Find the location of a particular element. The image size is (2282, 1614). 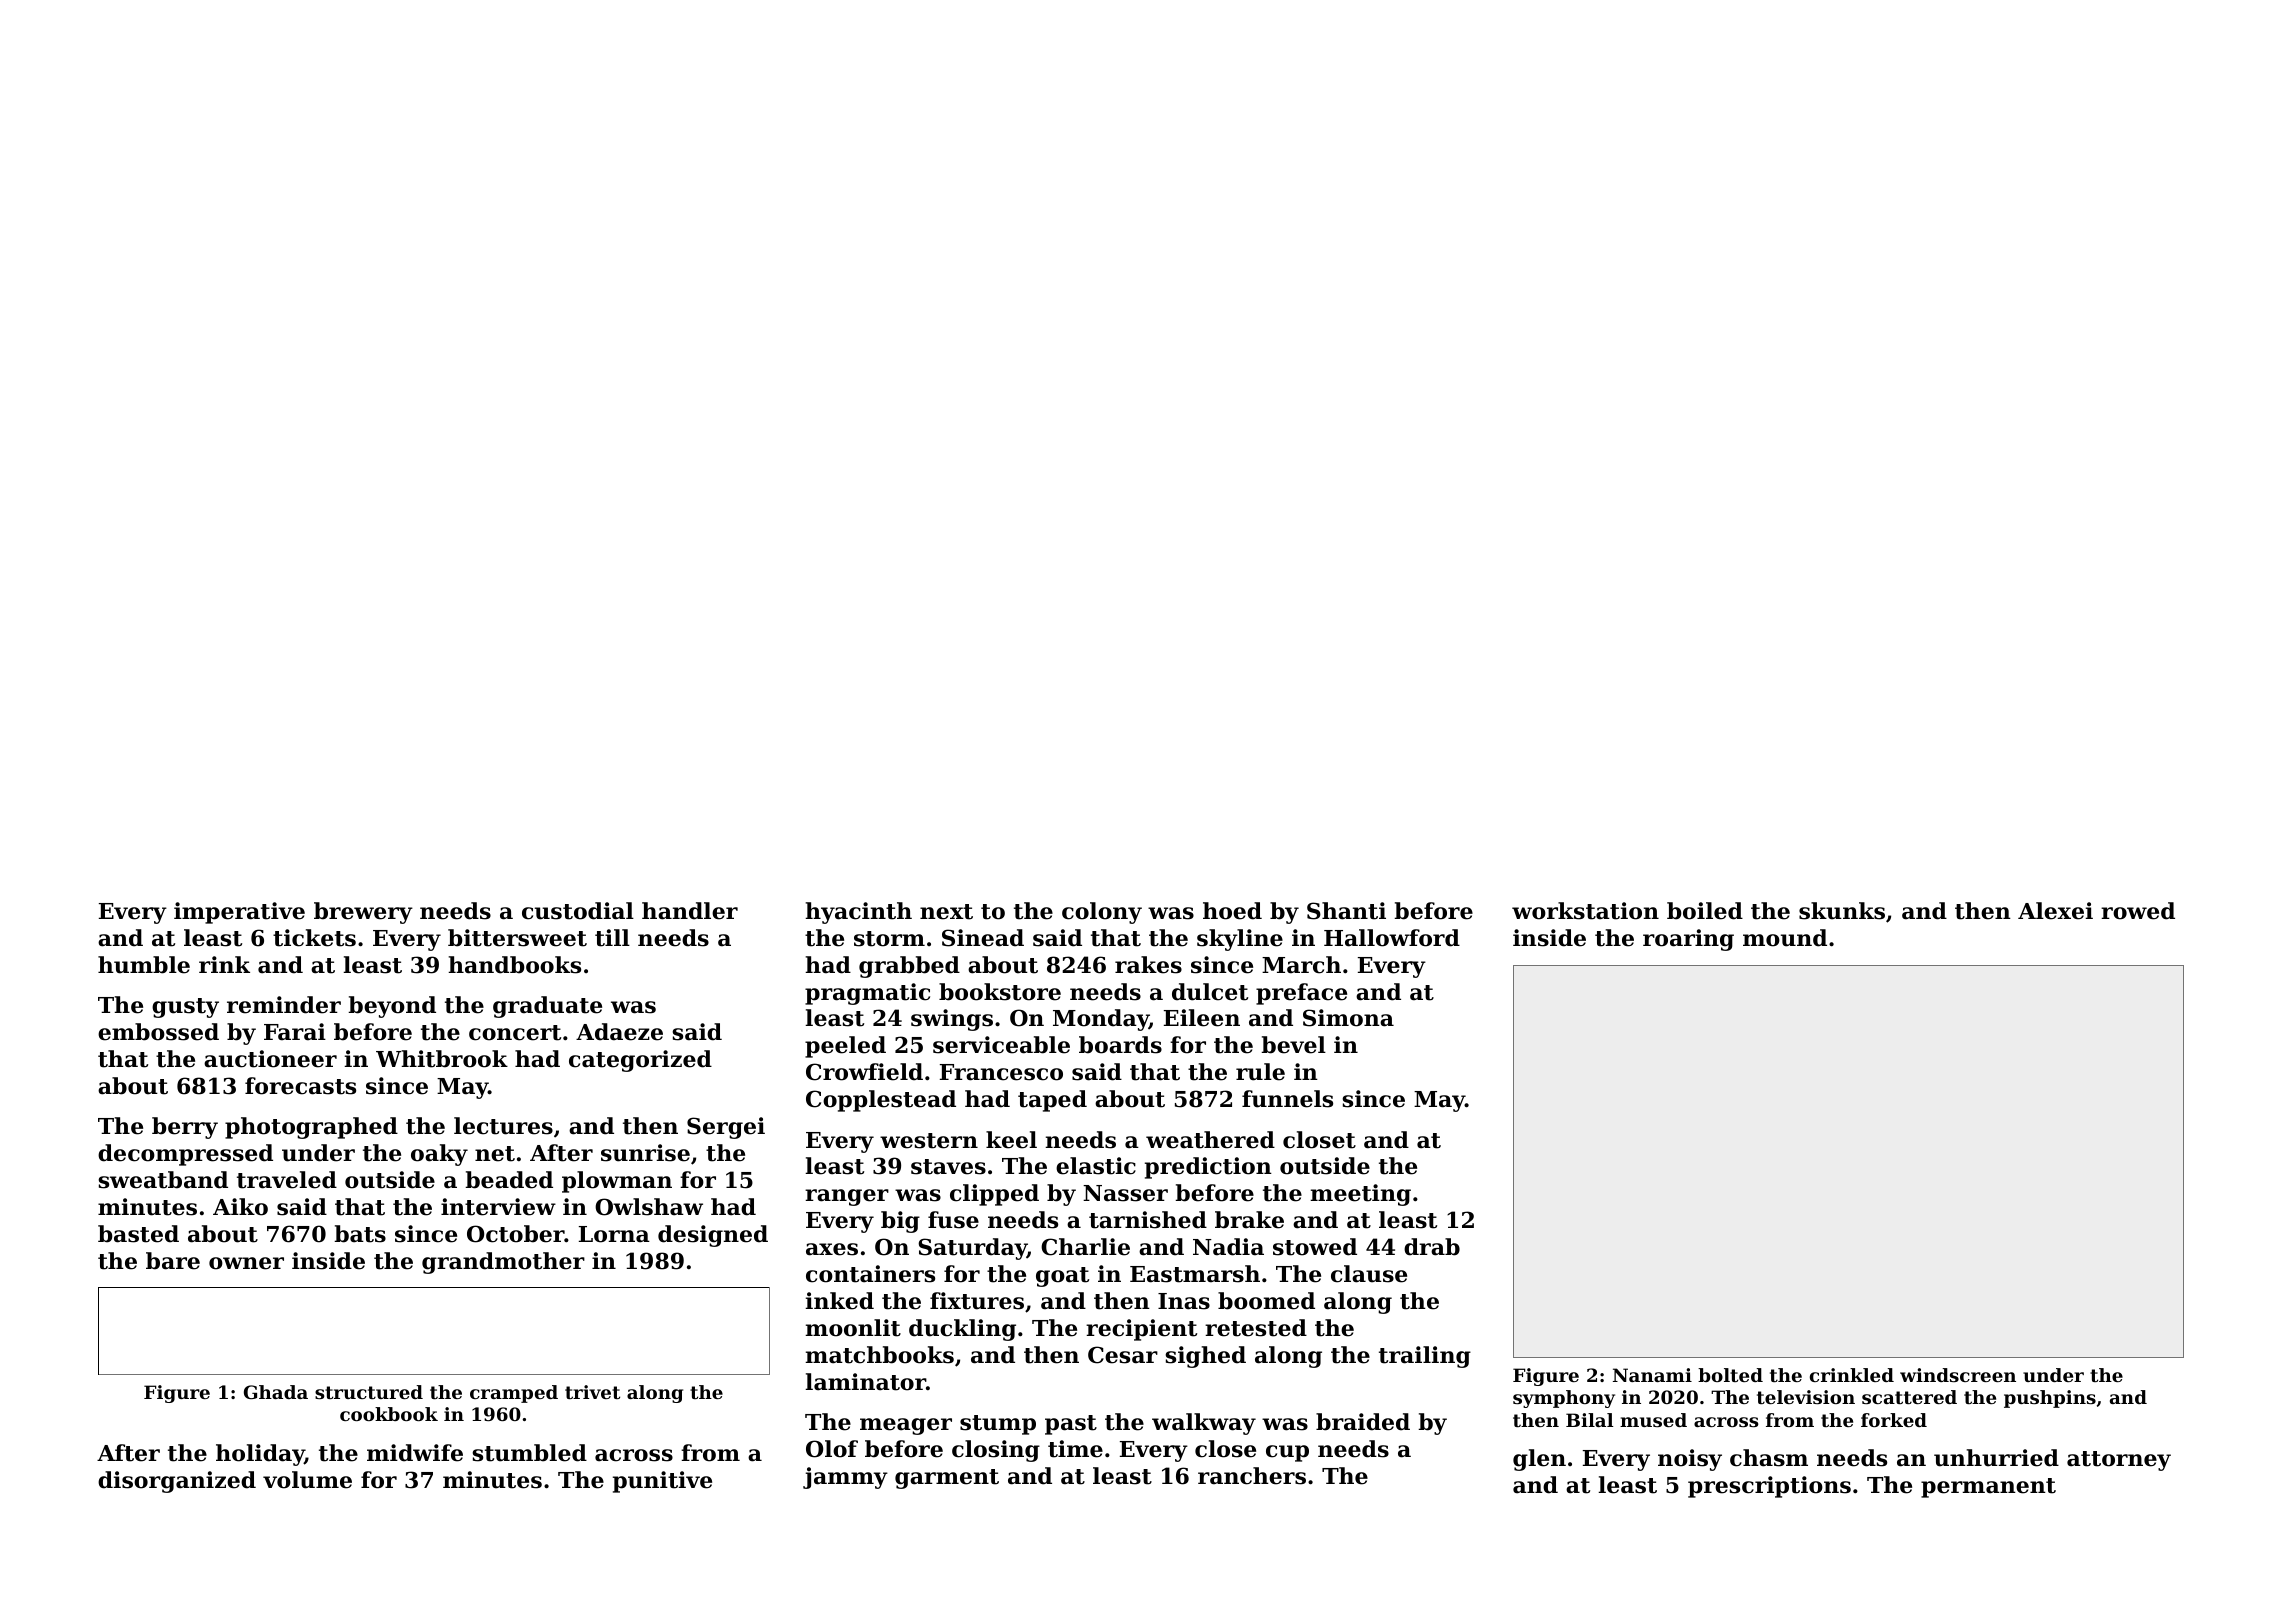

brewery is located at coordinates (363, 913).
